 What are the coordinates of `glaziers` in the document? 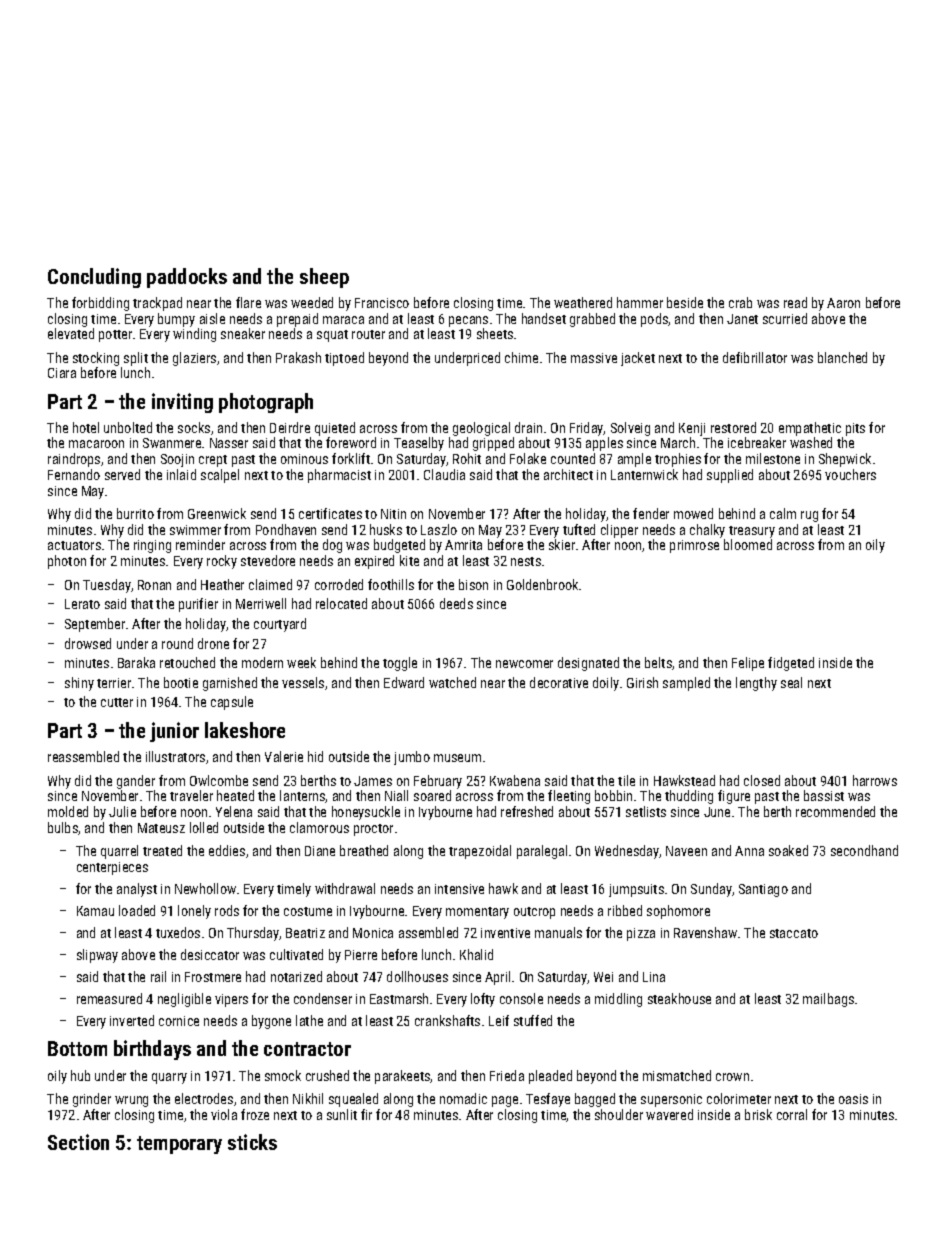 It's located at (194, 359).
